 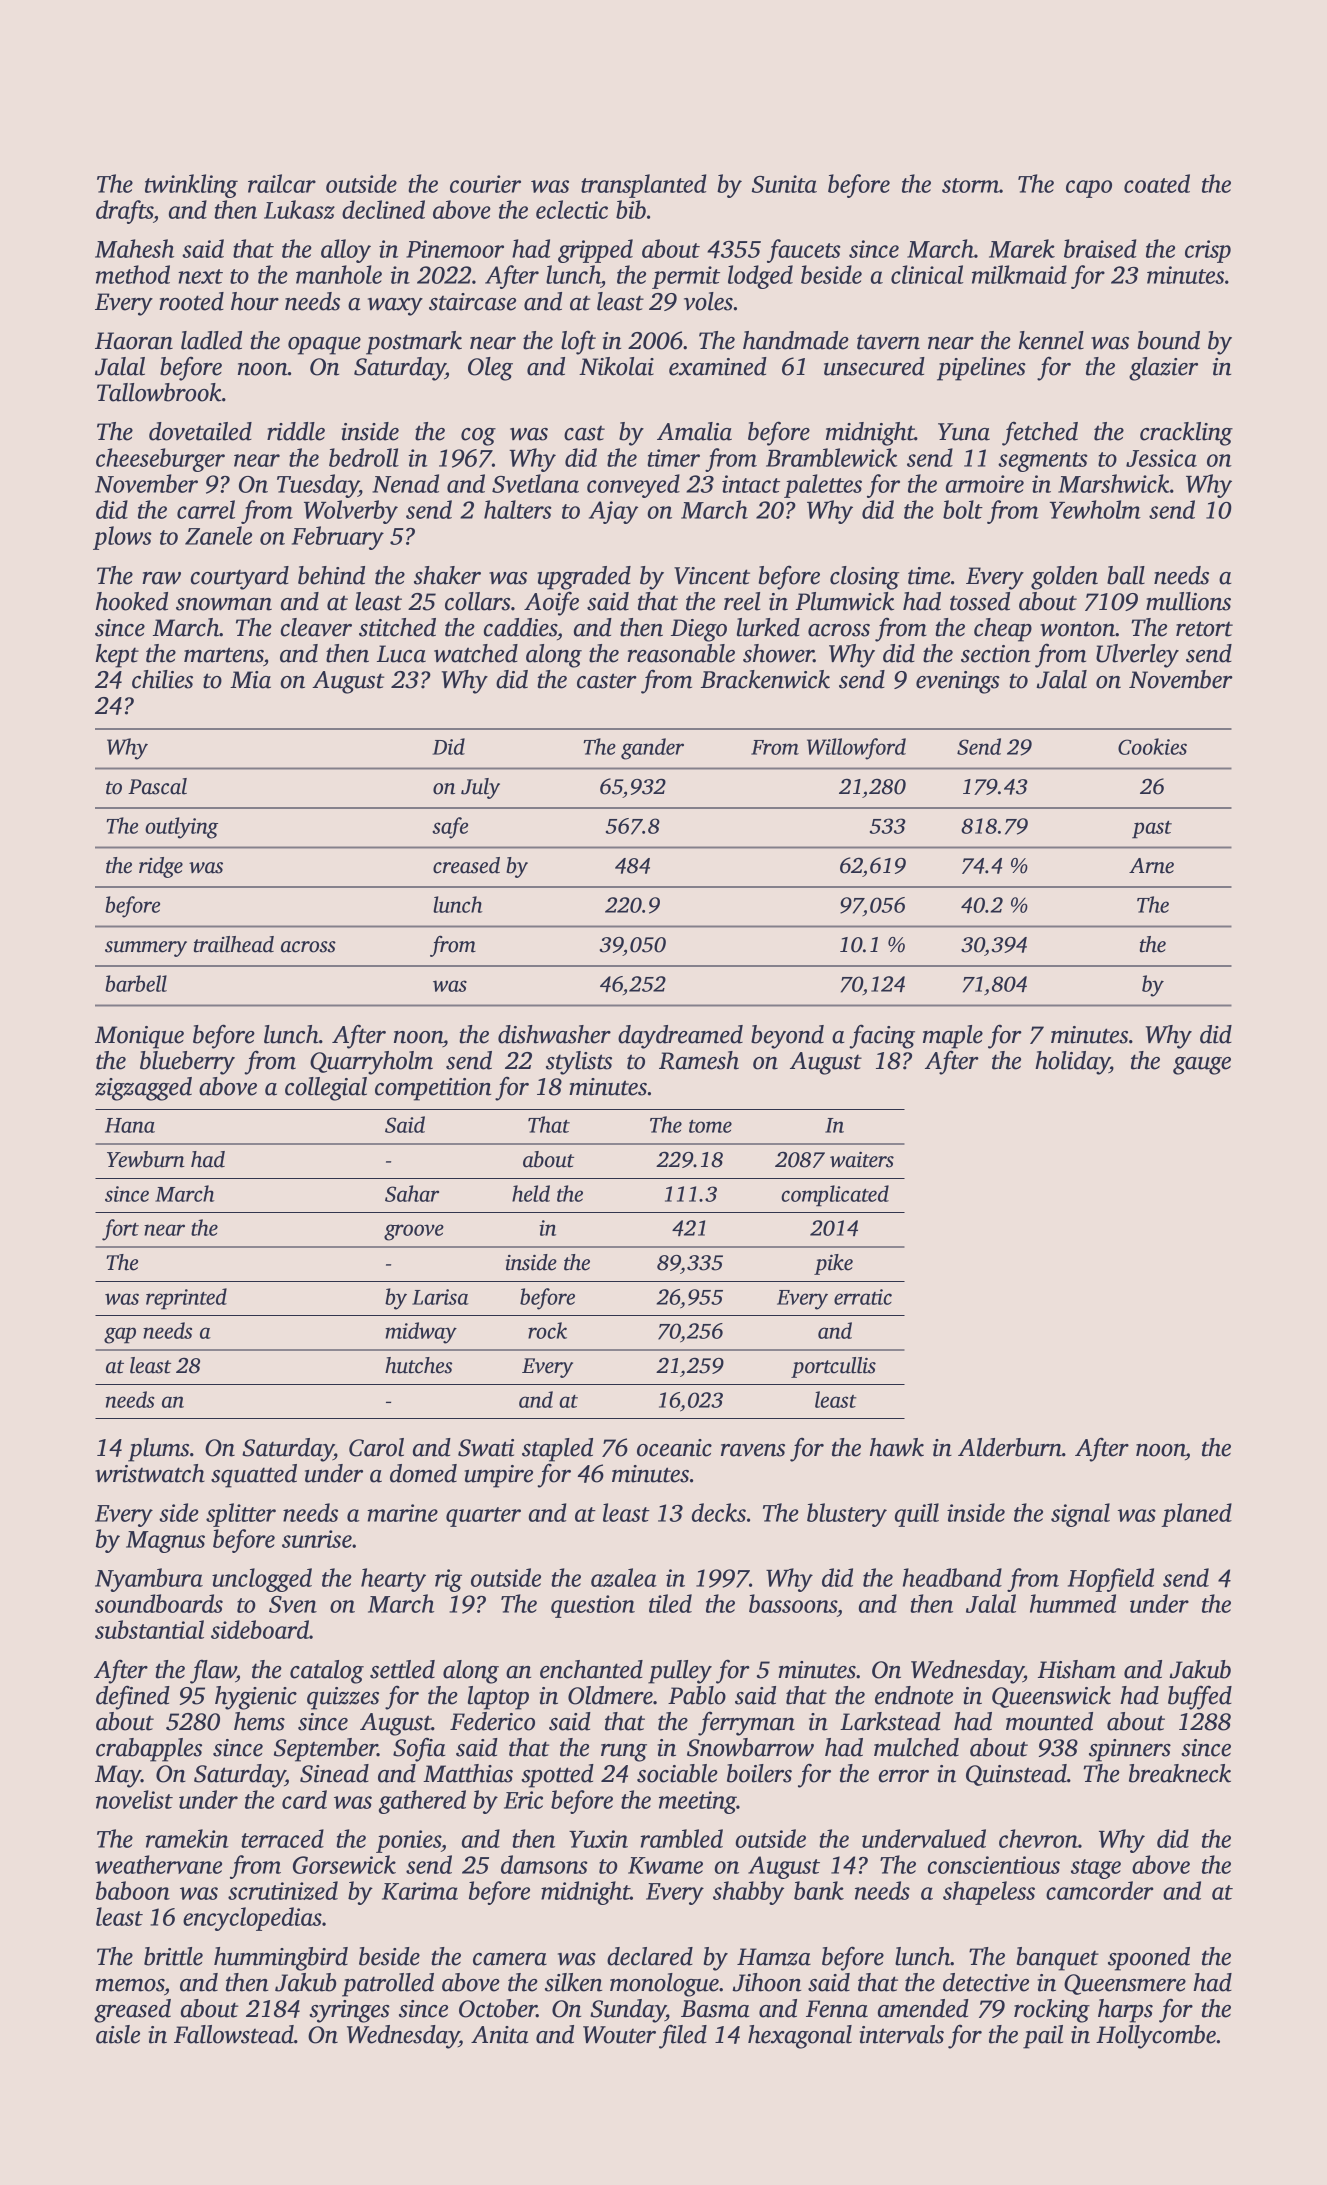 What do you see at coordinates (784, 184) in the image?
I see `Sunita` at bounding box center [784, 184].
